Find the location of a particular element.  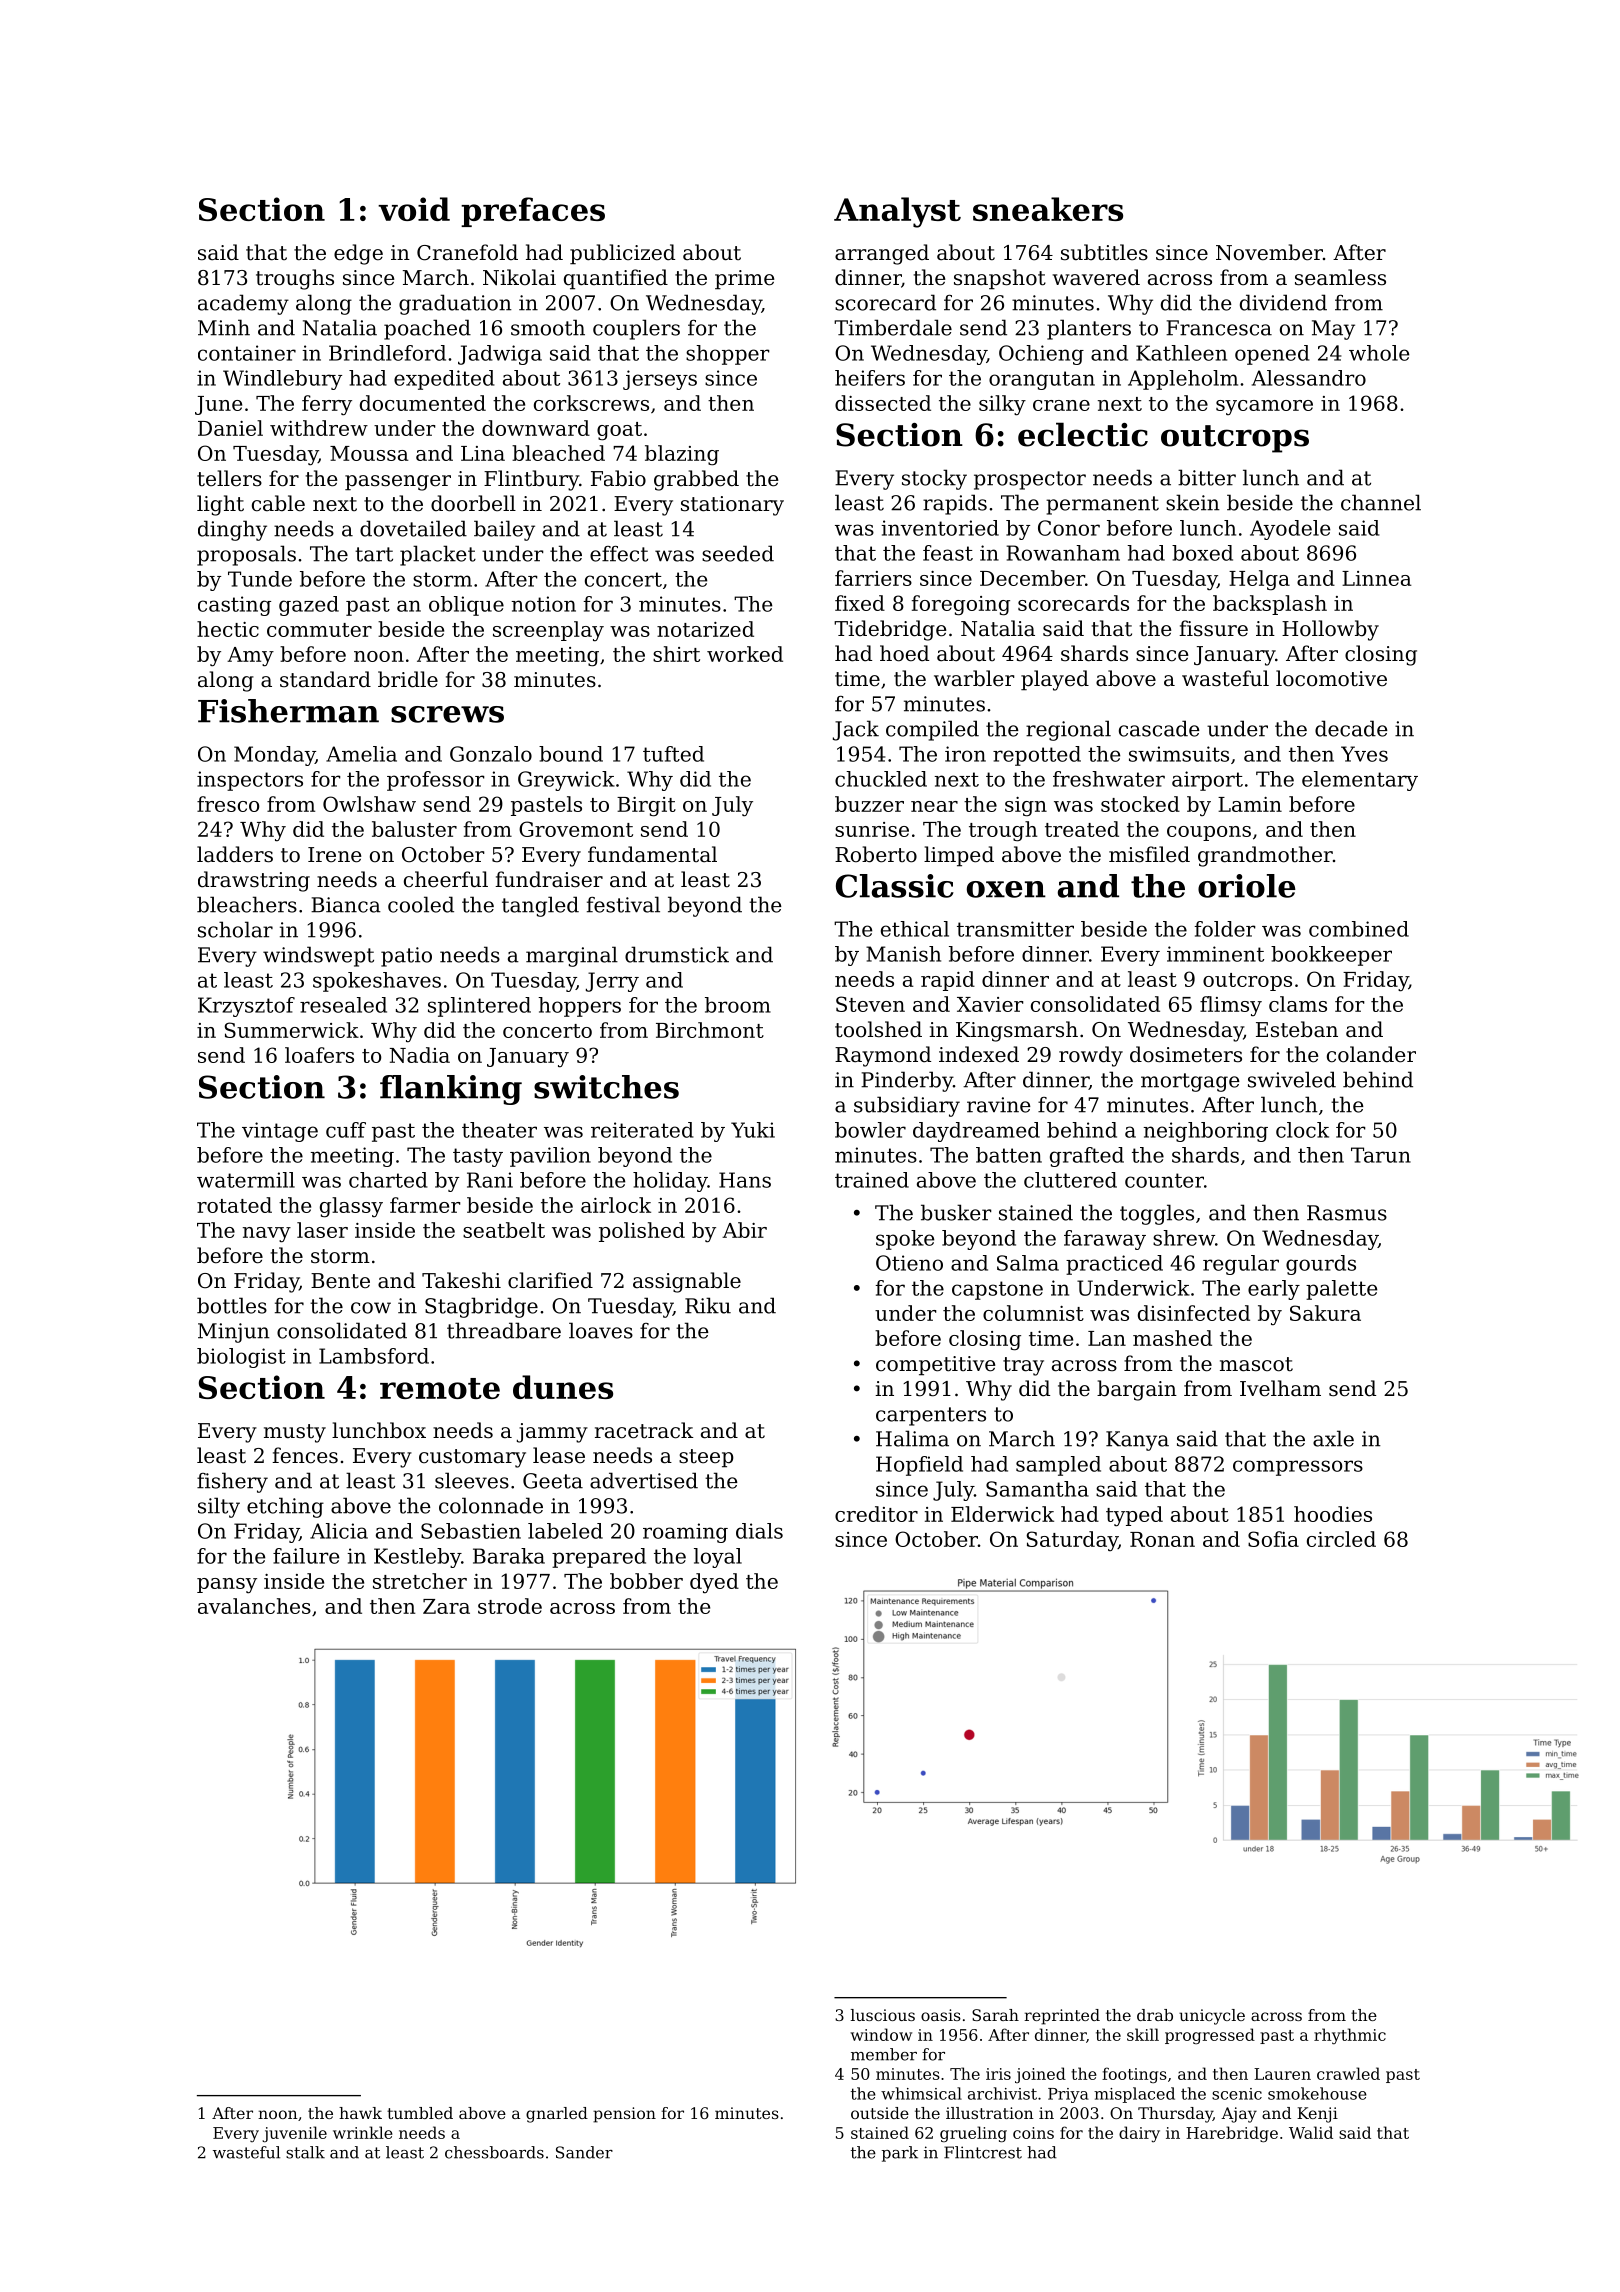

pansy is located at coordinates (227, 1586).
